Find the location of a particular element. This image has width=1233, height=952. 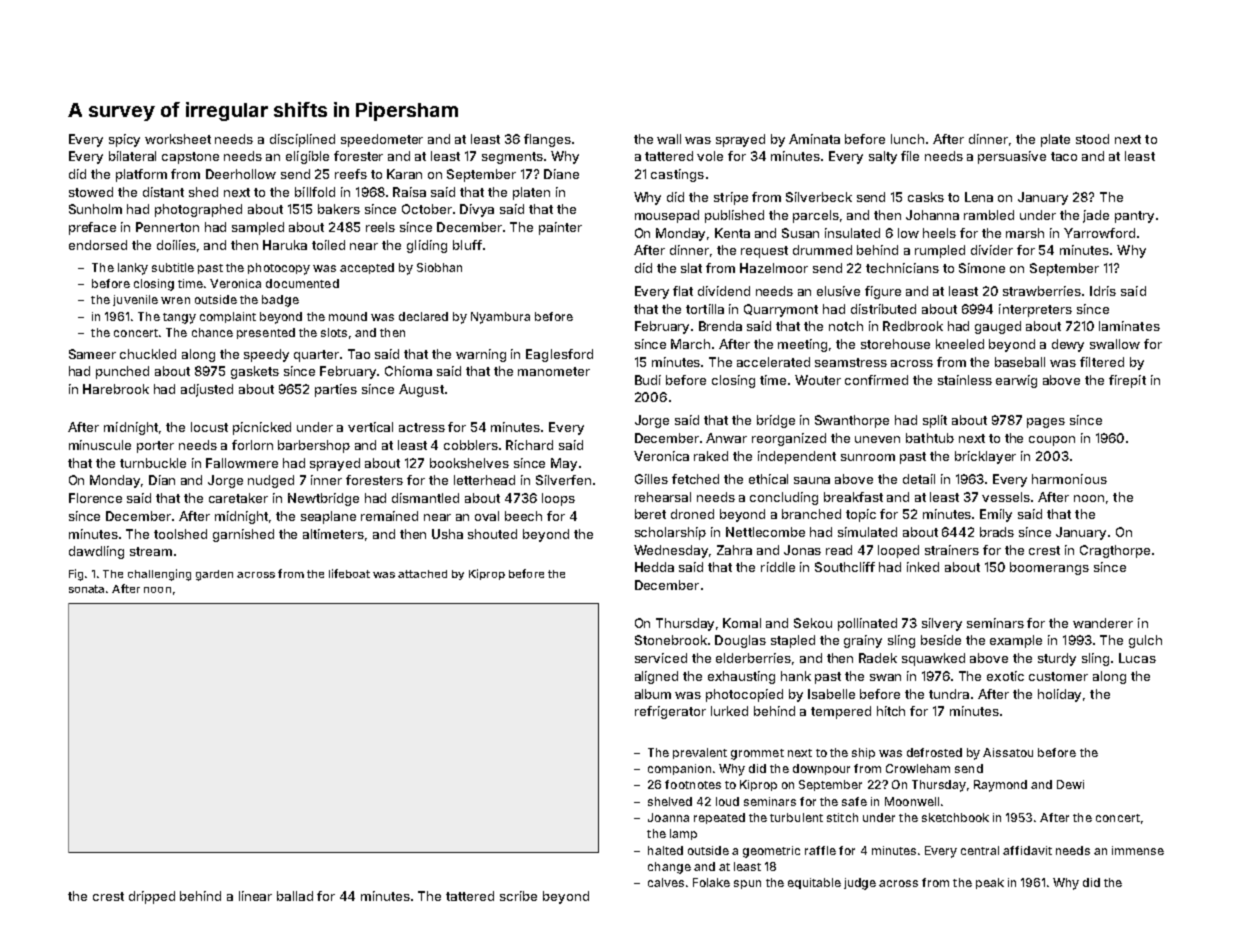

stowed is located at coordinates (91, 192).
